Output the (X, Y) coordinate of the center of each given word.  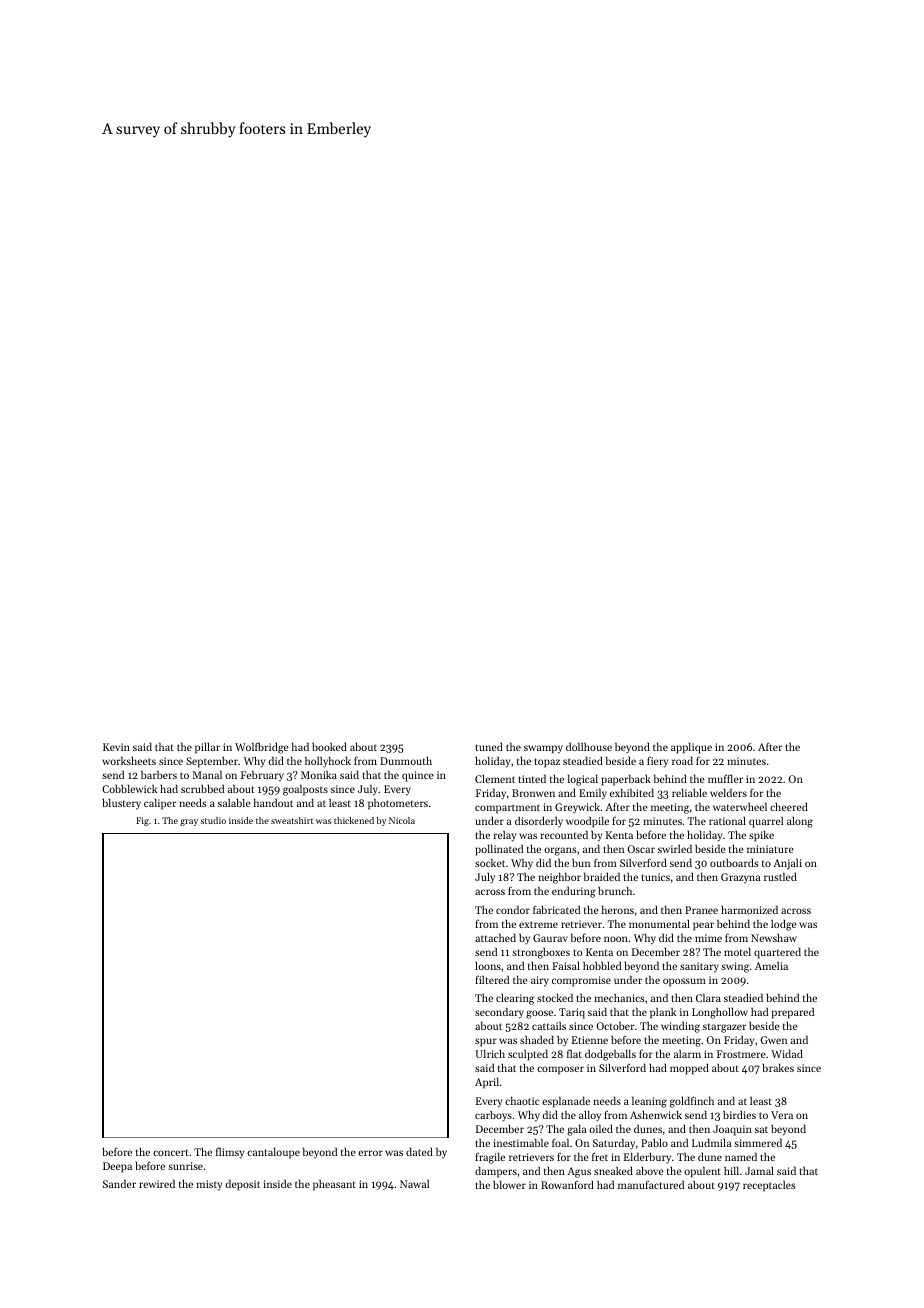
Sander (119, 1183)
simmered (758, 1142)
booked (329, 746)
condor (513, 909)
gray (189, 822)
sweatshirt (292, 820)
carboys (493, 1116)
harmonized (749, 909)
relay (505, 836)
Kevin (116, 747)
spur (486, 1042)
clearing (515, 999)
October (615, 1026)
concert (171, 1152)
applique (691, 748)
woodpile (587, 822)
